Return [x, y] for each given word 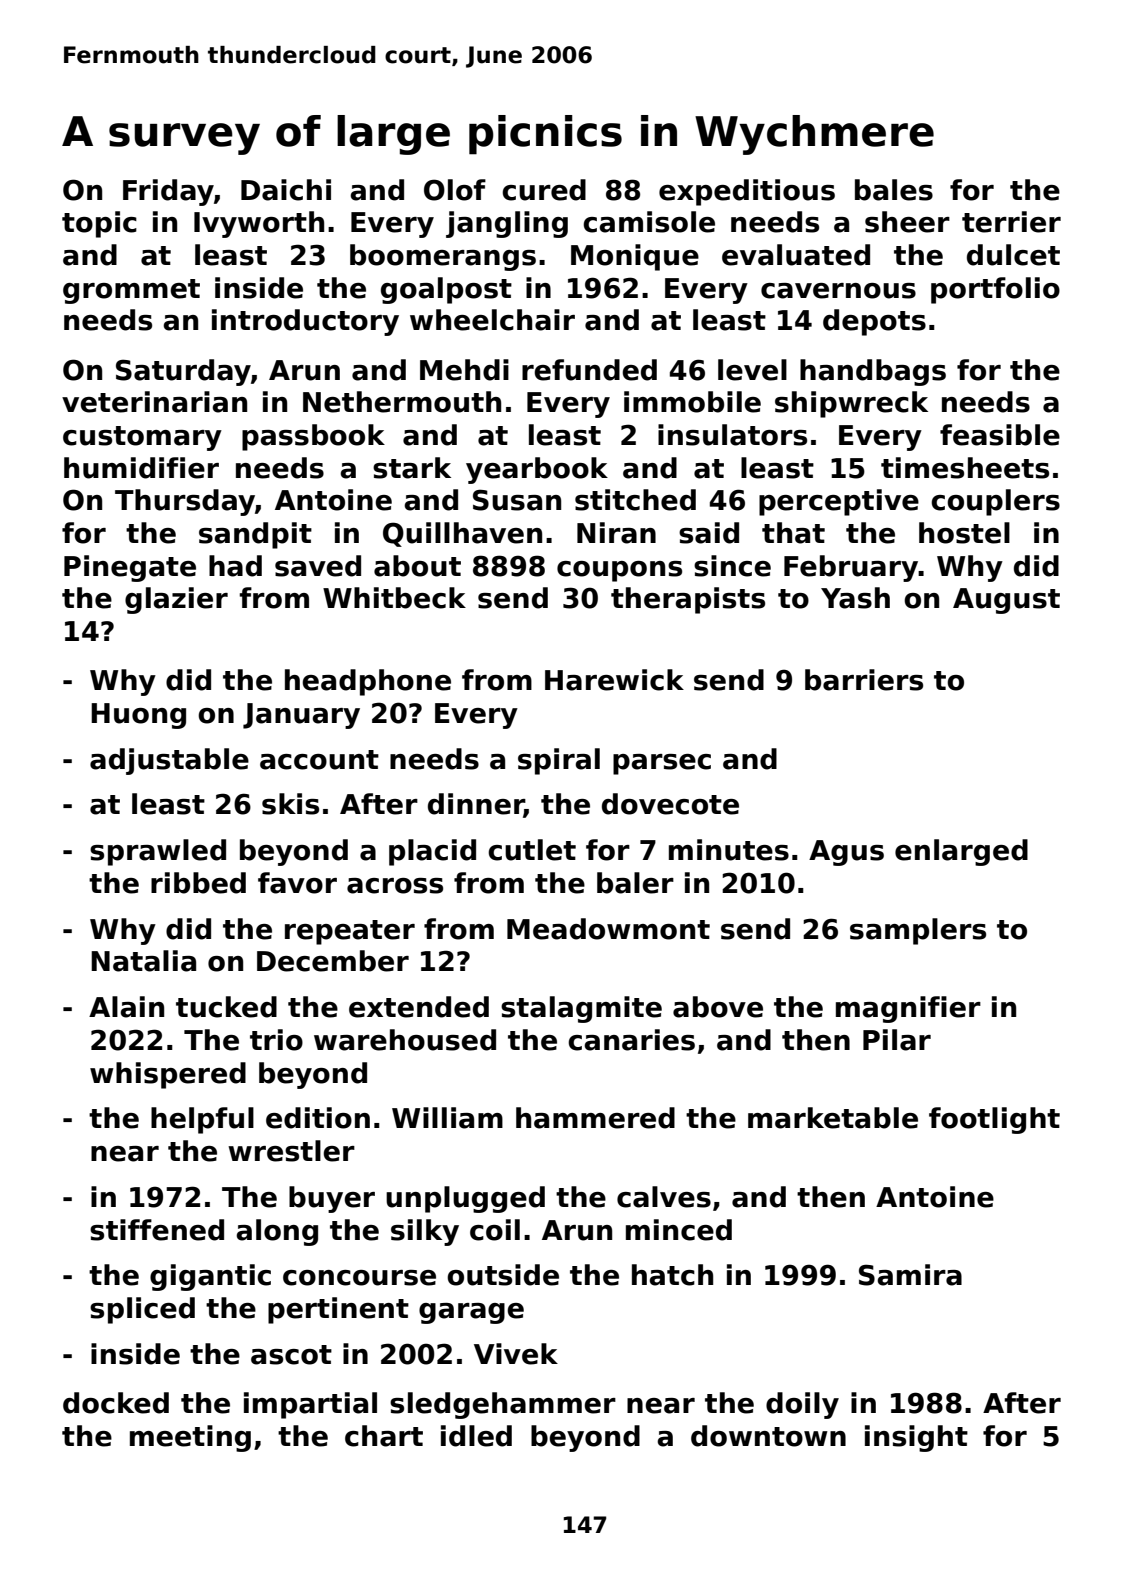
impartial [310, 1405]
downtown [768, 1436]
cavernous [838, 291]
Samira [910, 1275]
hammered [595, 1118]
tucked [226, 1007]
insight [916, 1438]
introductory [305, 322]
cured [544, 190]
